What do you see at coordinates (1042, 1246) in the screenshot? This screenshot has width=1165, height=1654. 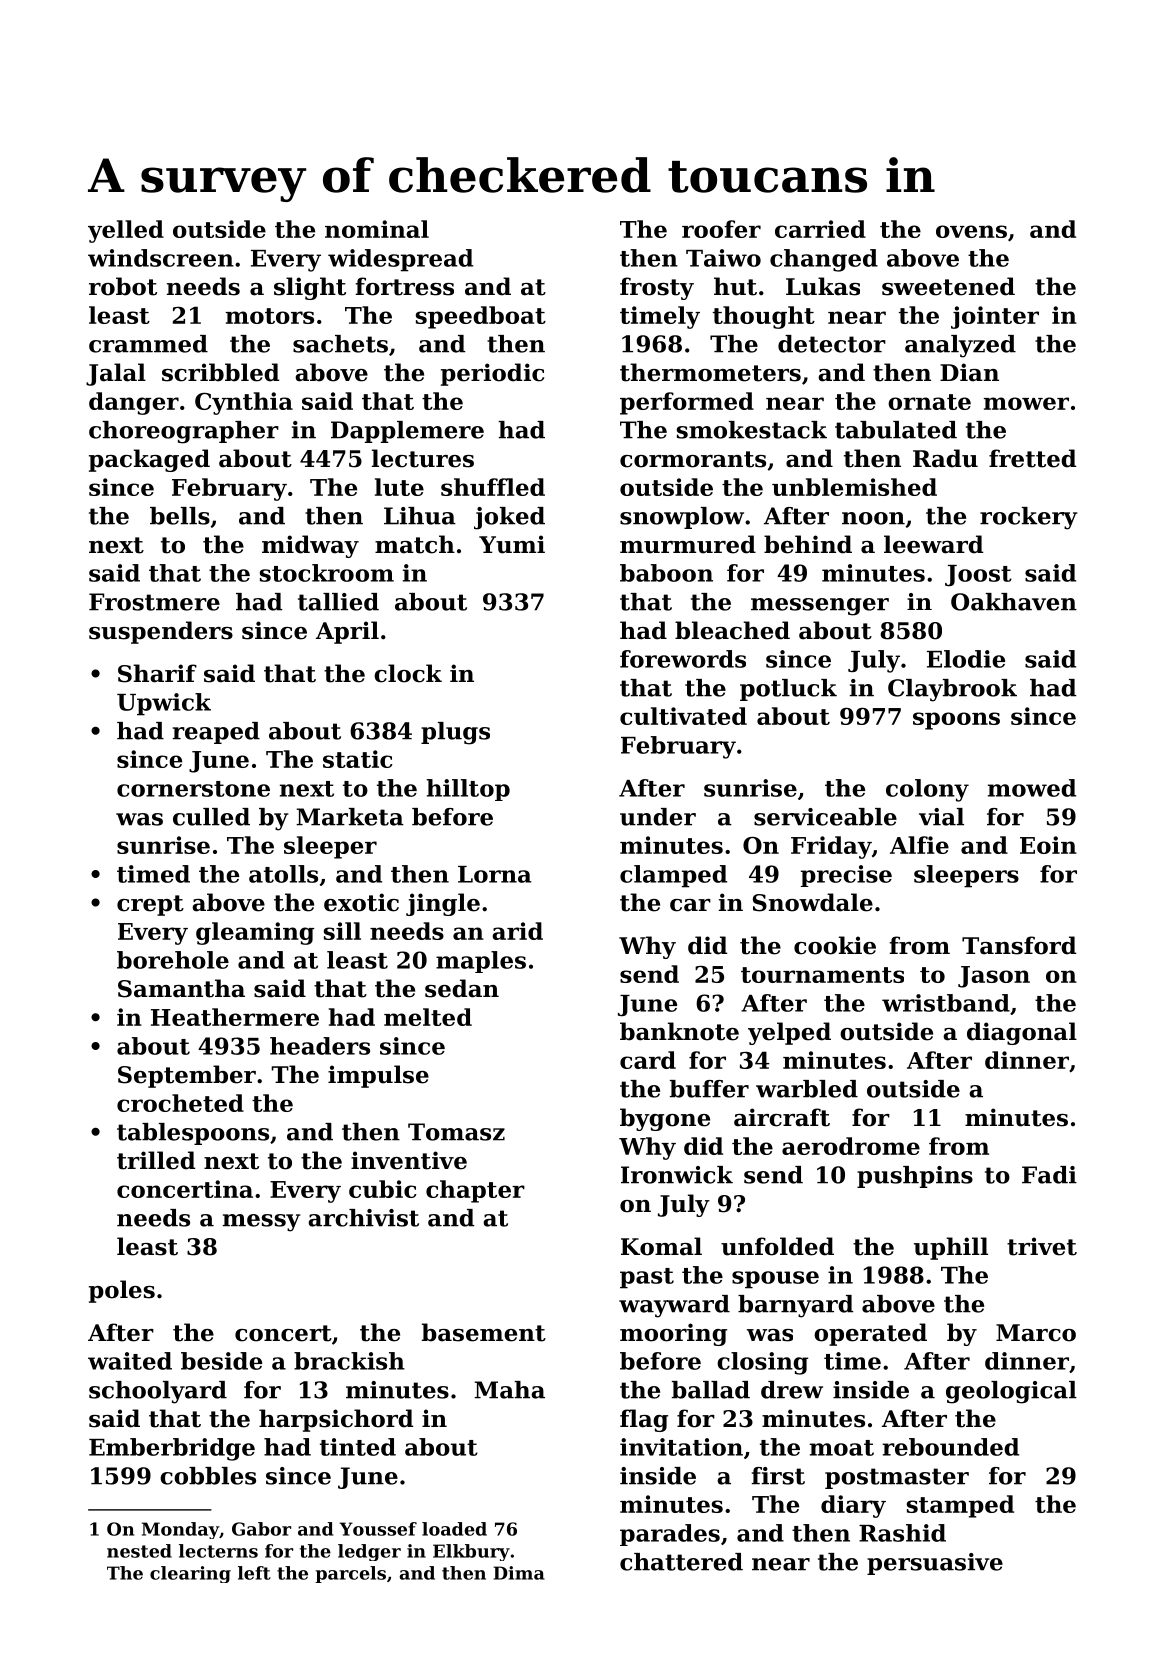 I see `trivet` at bounding box center [1042, 1246].
